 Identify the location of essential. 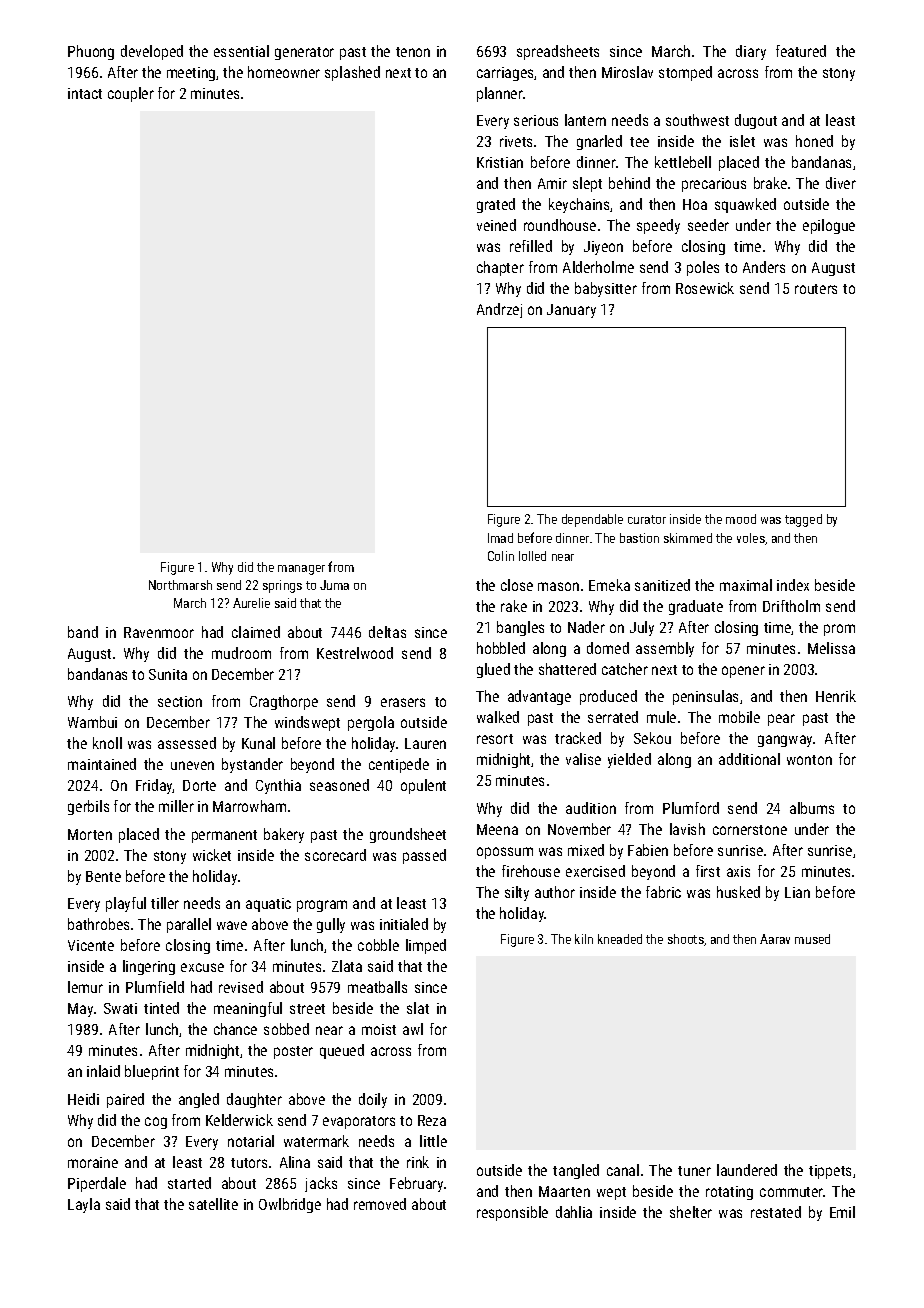
(241, 51).
